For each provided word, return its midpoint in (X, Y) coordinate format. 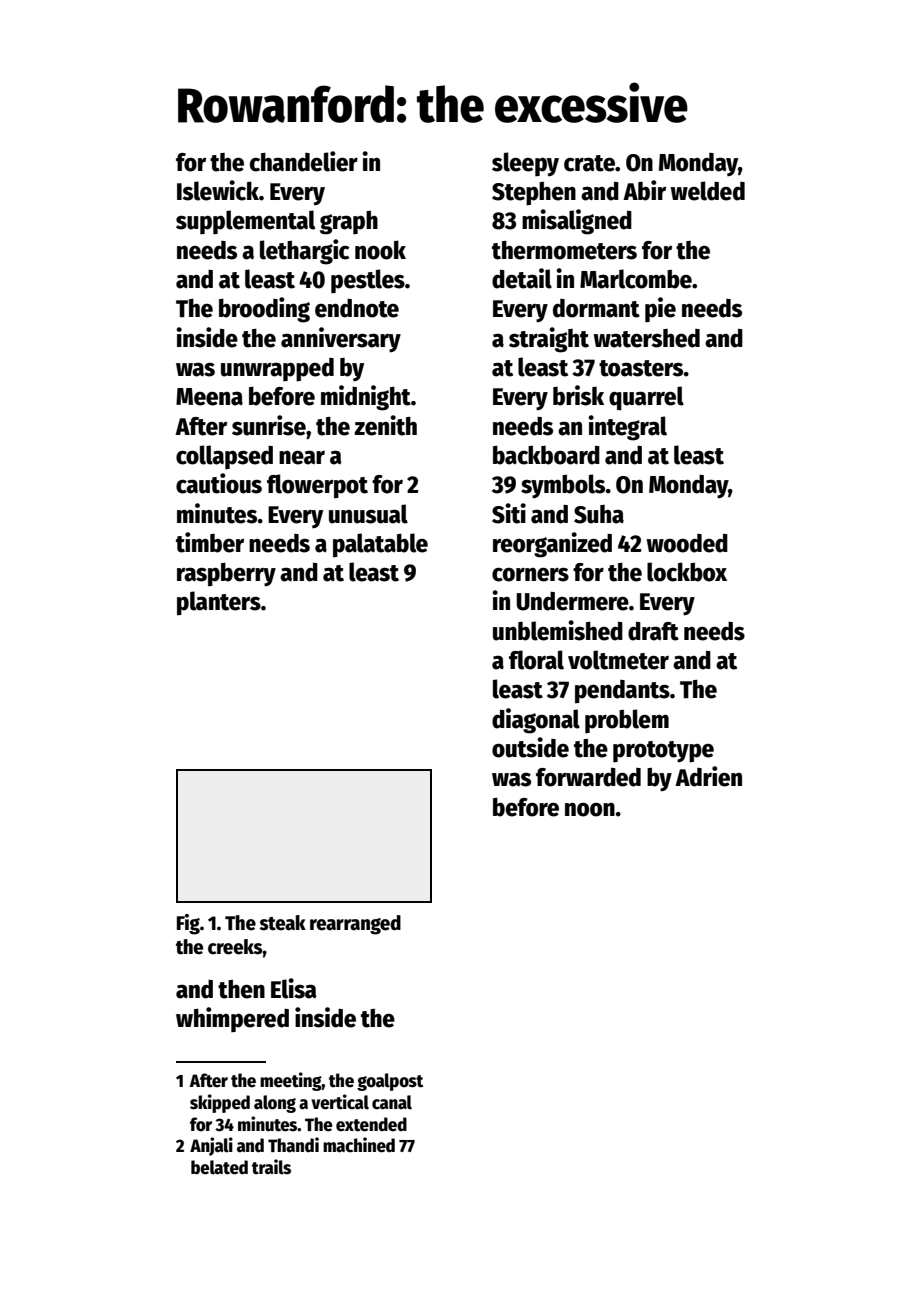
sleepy (525, 164)
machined (359, 1145)
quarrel (646, 398)
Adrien (708, 776)
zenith (385, 425)
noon (590, 810)
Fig (188, 924)
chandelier (304, 161)
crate (589, 163)
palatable (380, 545)
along (275, 1104)
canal (392, 1102)
